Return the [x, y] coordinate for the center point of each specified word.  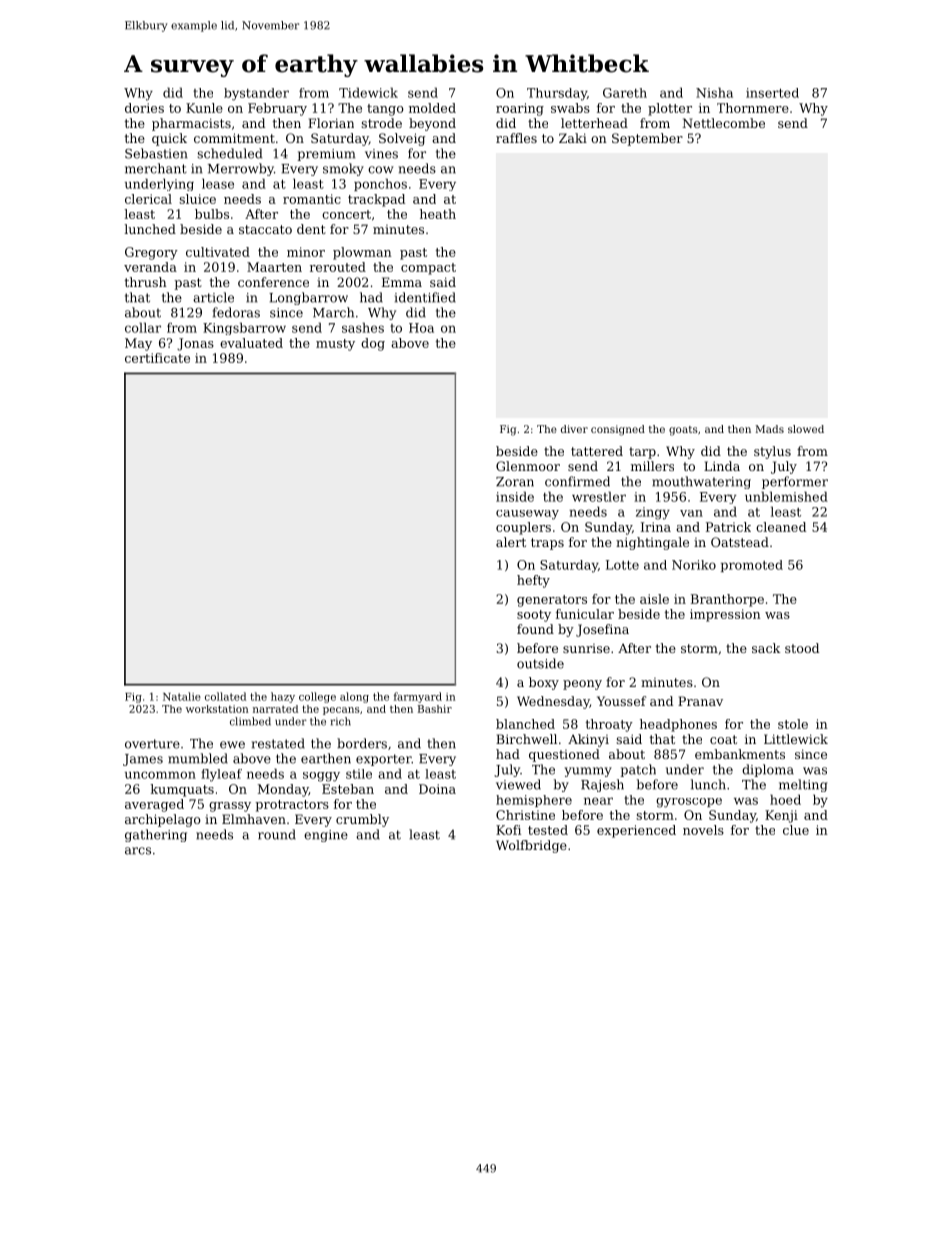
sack [766, 648]
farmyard [418, 697]
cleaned [781, 527]
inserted [772, 93]
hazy [283, 697]
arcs [138, 851]
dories [144, 108]
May [138, 344]
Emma [402, 282]
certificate [157, 358]
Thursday [557, 94]
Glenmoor [528, 466]
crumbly [362, 820]
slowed [806, 429]
